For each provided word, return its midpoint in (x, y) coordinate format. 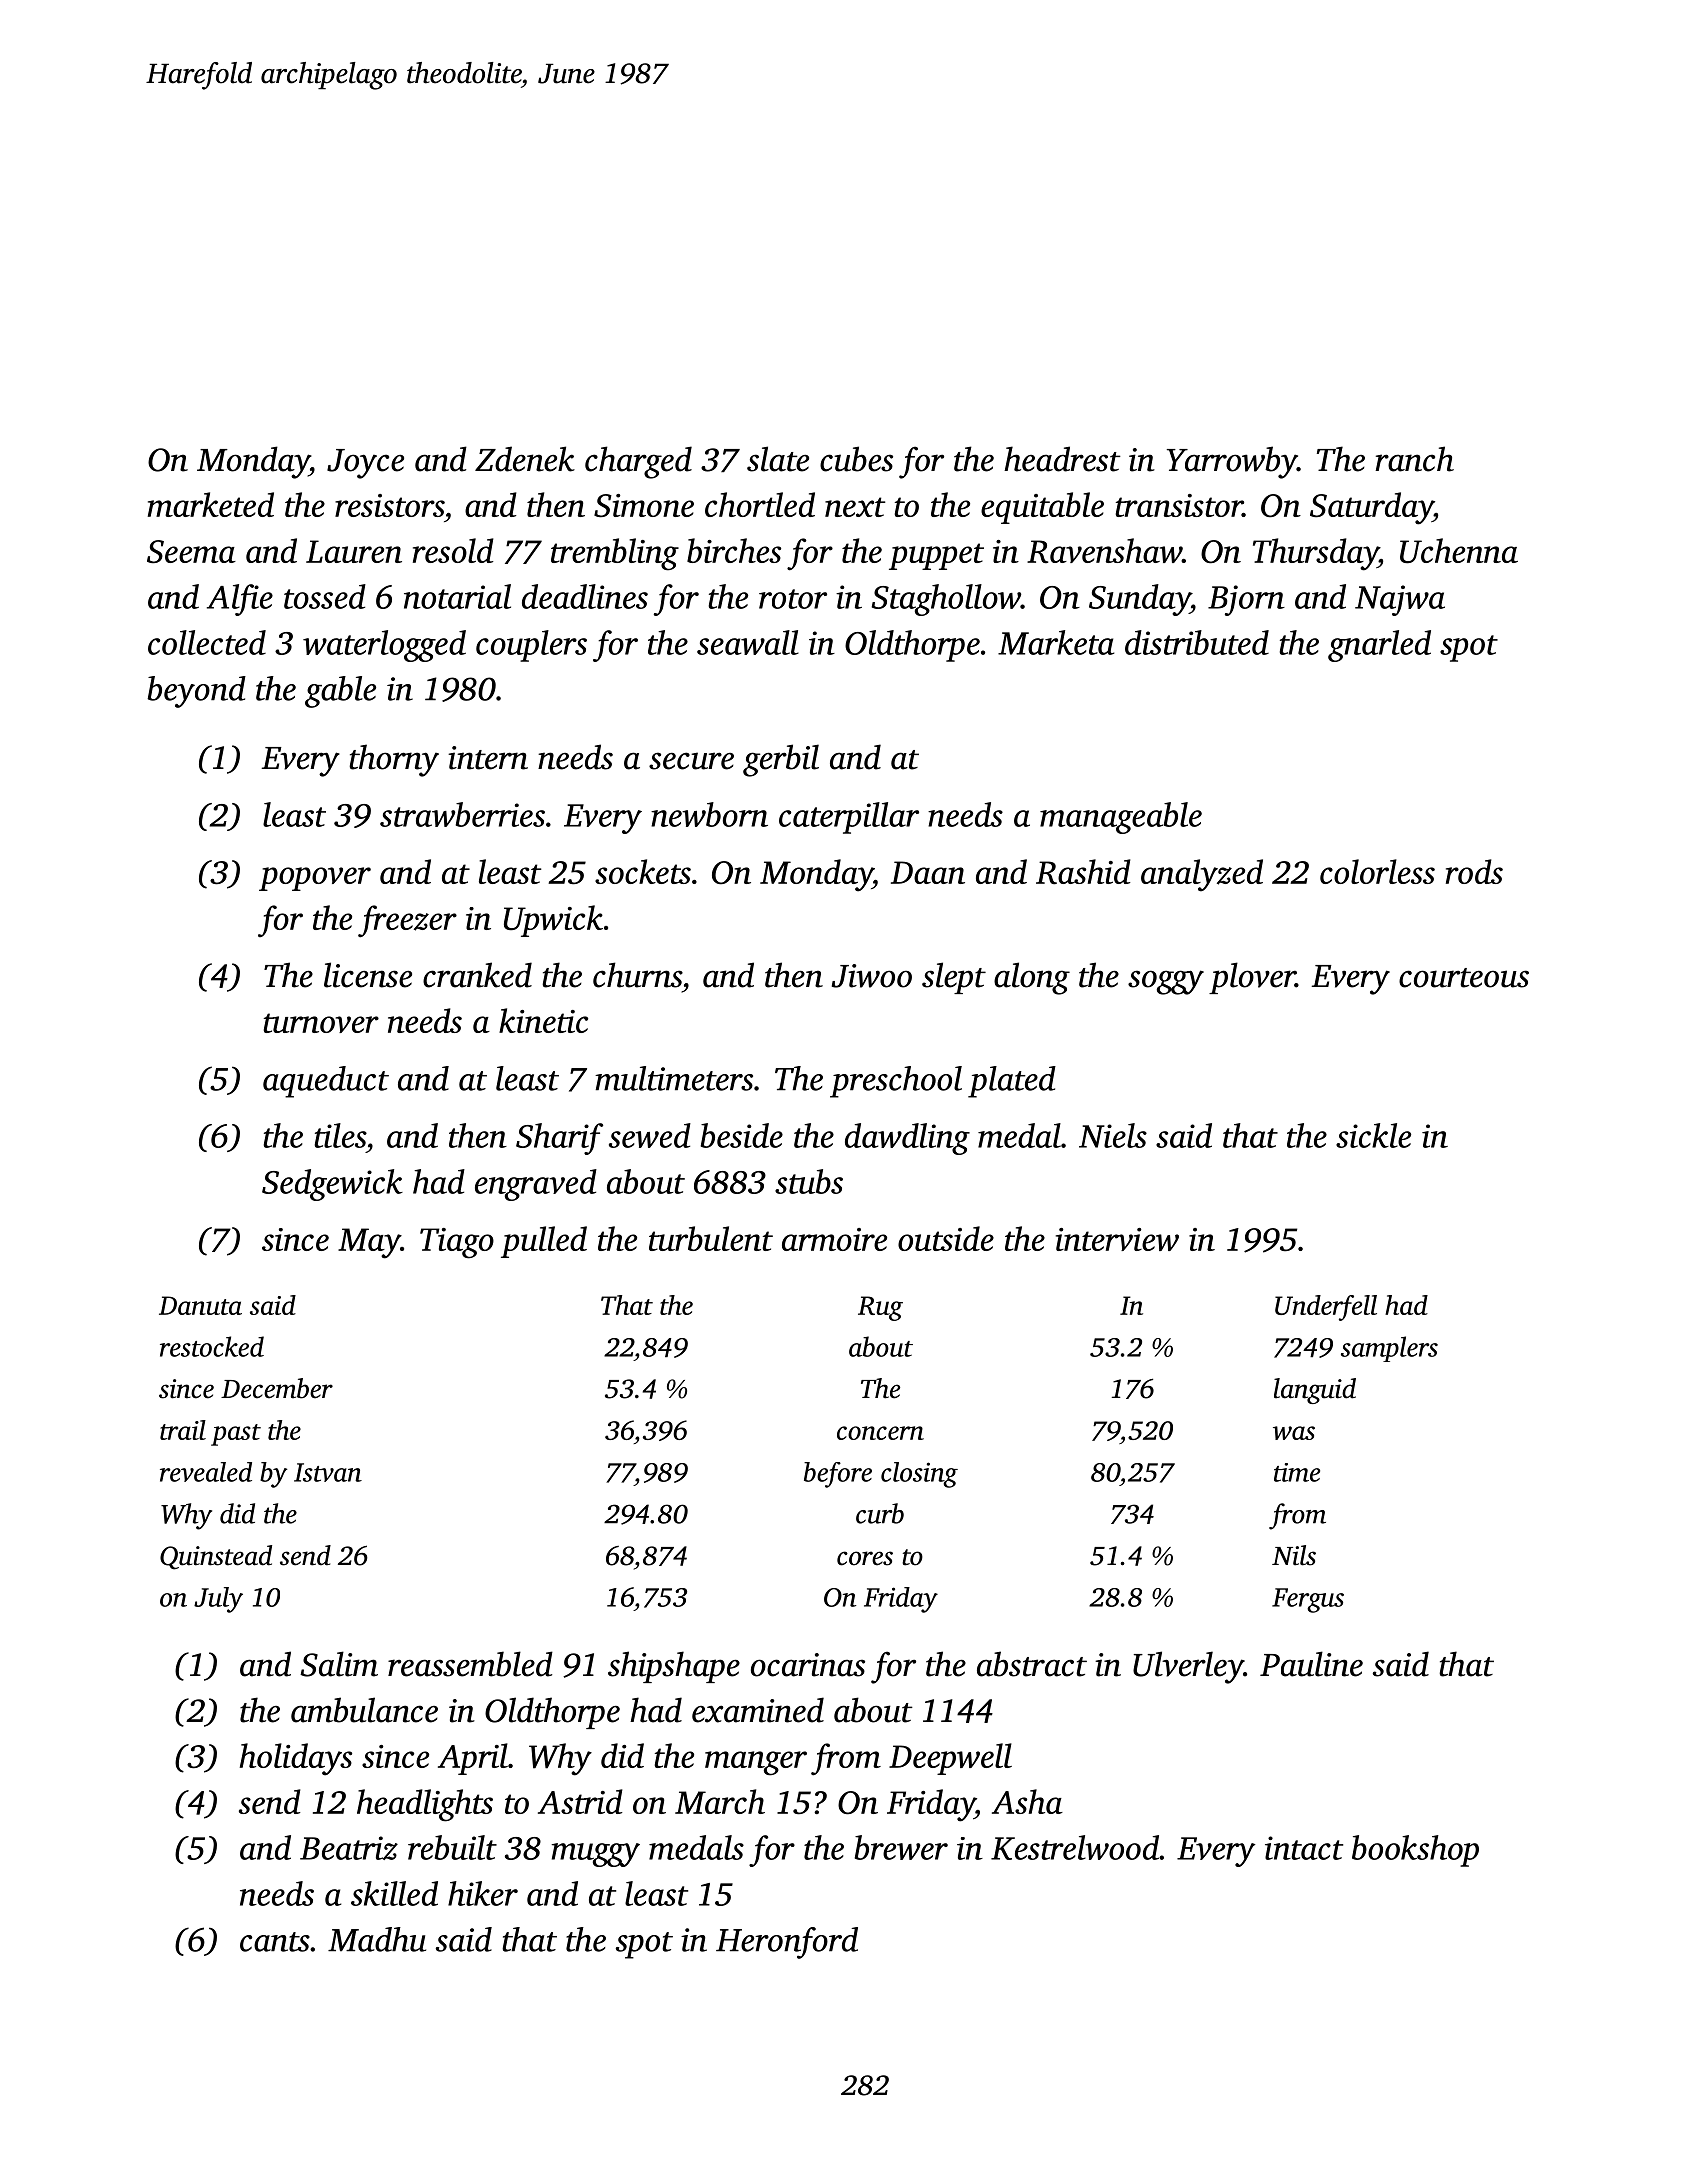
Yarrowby (1232, 462)
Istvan (328, 1472)
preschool (896, 1082)
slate (778, 459)
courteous (1464, 978)
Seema (191, 552)
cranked (477, 975)
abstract (1032, 1664)
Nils (1294, 1555)
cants (275, 1942)
